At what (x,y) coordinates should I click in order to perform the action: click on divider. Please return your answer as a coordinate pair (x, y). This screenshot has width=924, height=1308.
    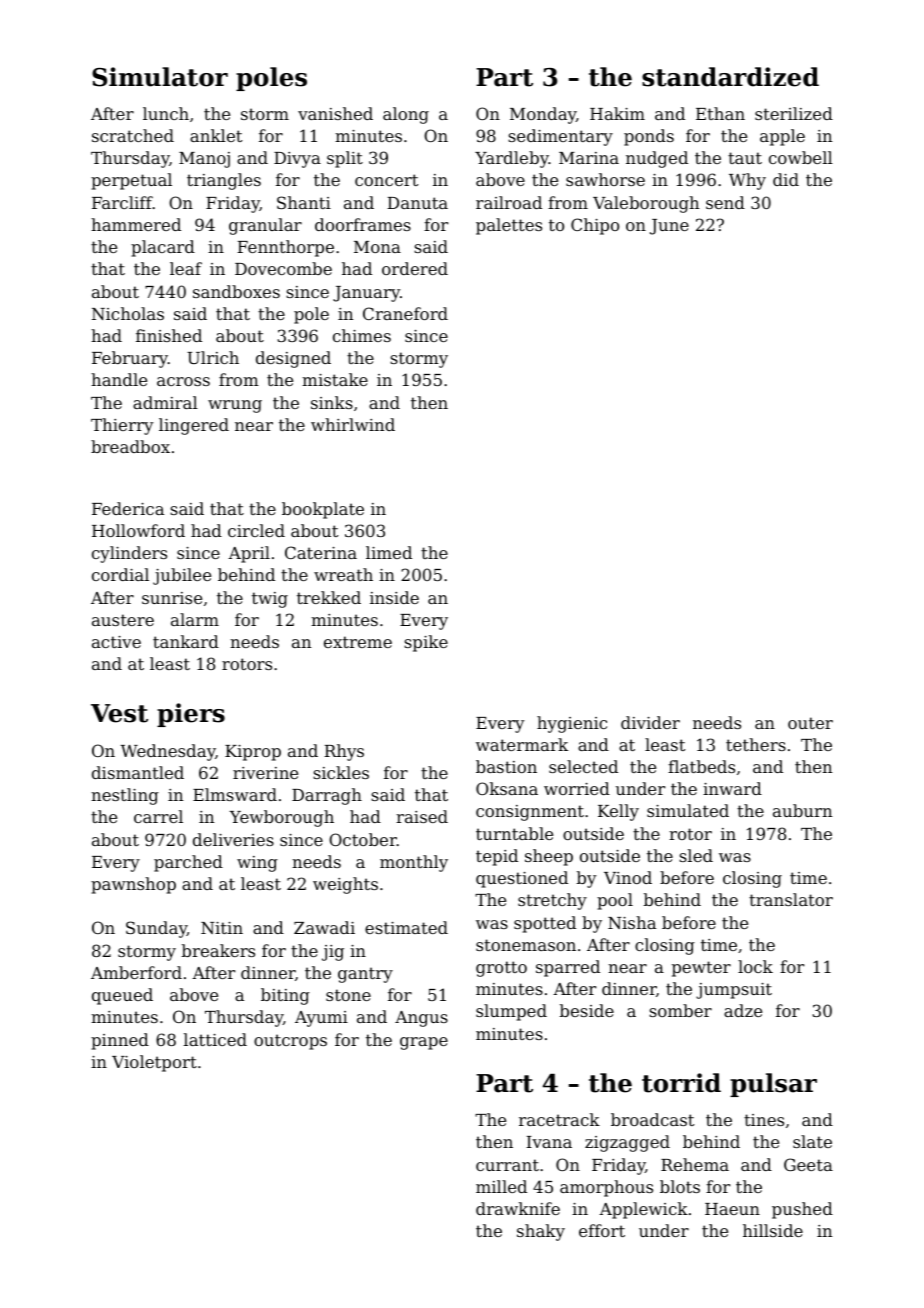
    Looking at the image, I should click on (650, 722).
